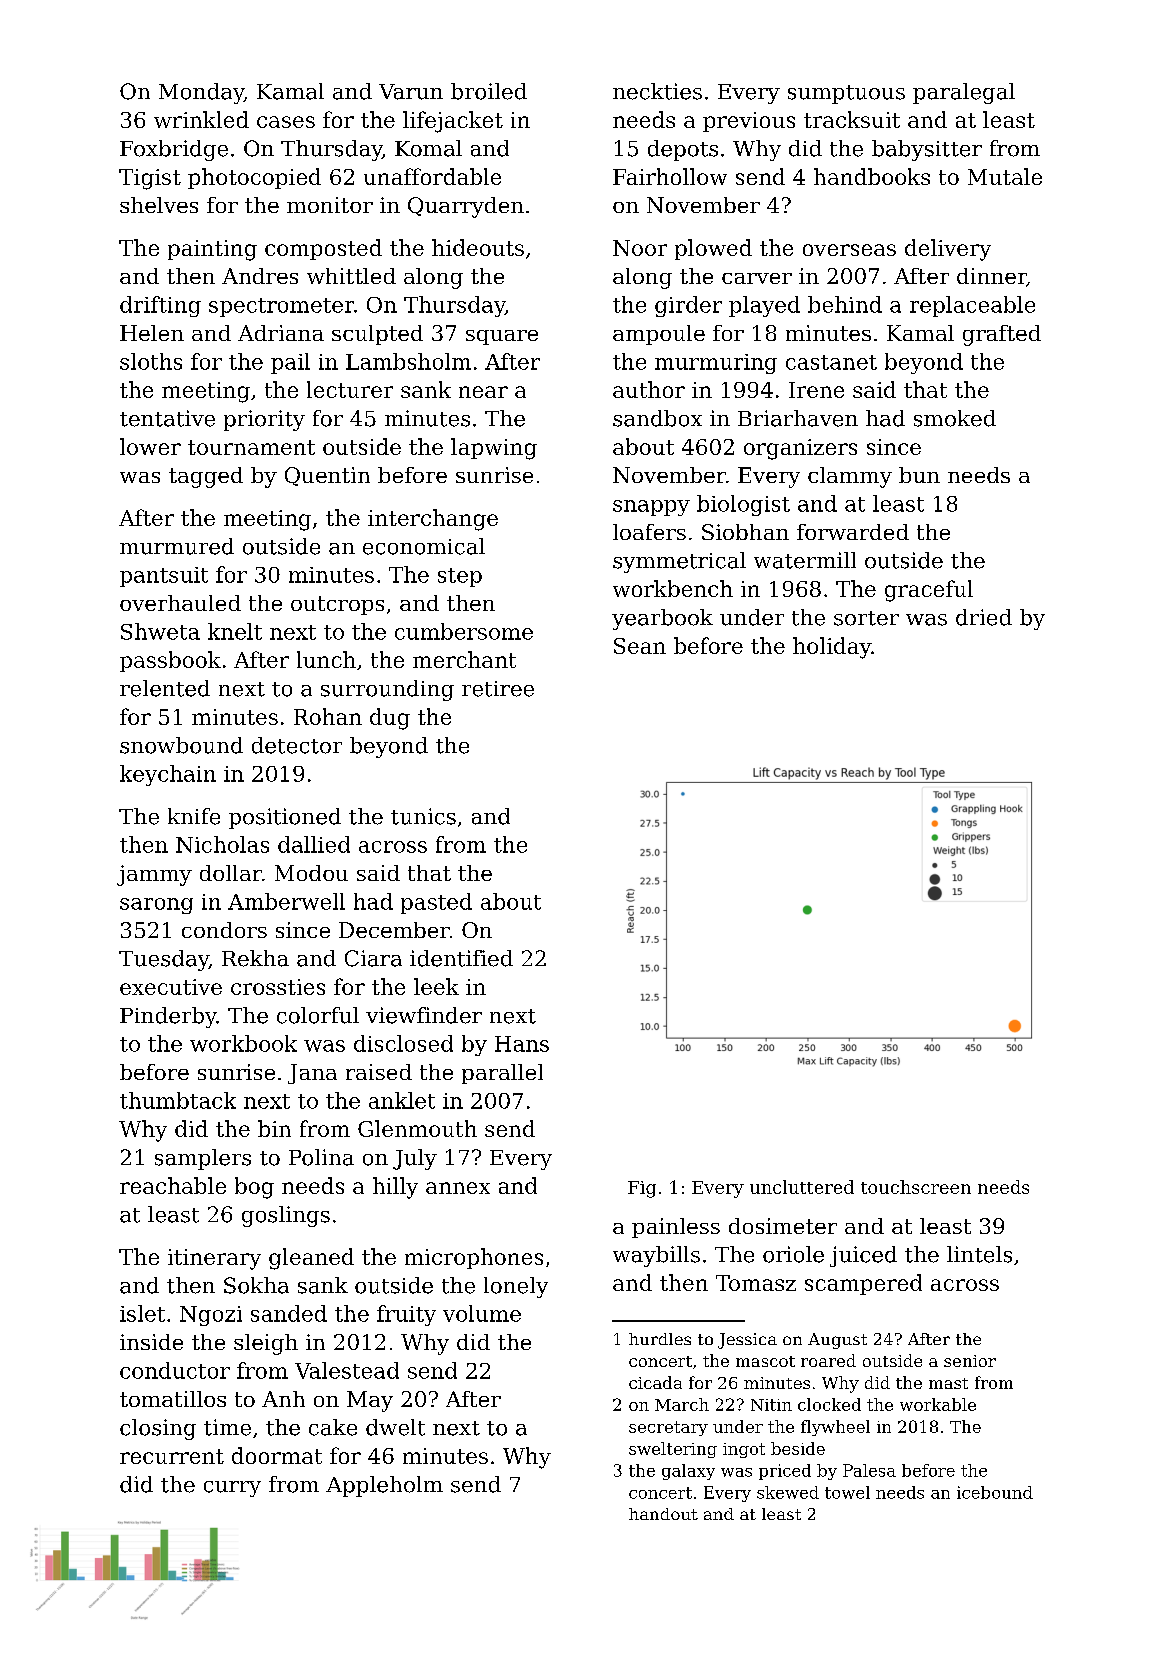  I want to click on Hans, so click(522, 1044).
